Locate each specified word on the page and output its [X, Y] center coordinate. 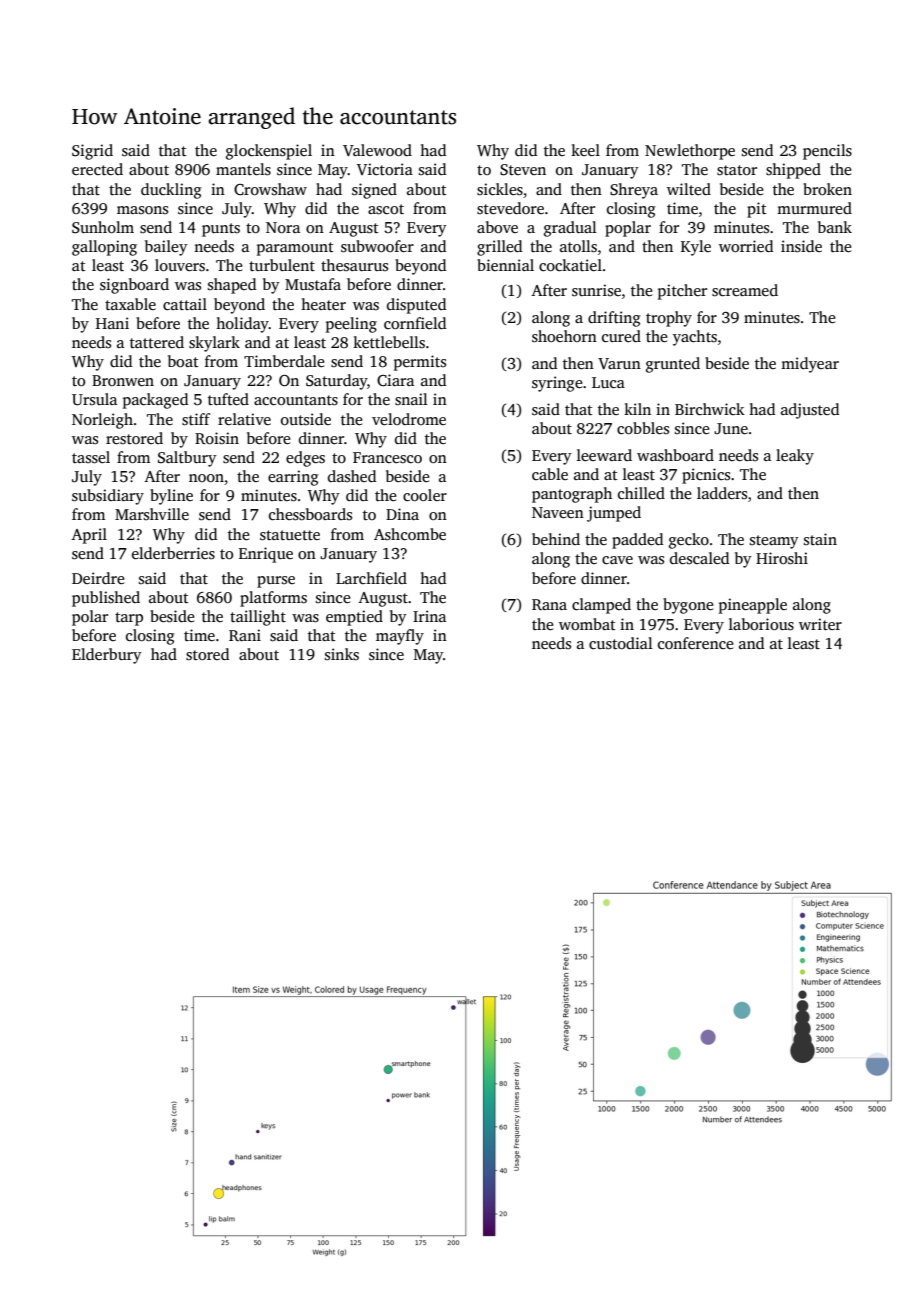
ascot [386, 209]
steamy [774, 542]
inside [801, 246]
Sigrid [92, 152]
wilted [689, 189]
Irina [429, 616]
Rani [245, 635]
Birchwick [710, 409]
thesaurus [354, 265]
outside [306, 419]
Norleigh [102, 421]
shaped [232, 286]
